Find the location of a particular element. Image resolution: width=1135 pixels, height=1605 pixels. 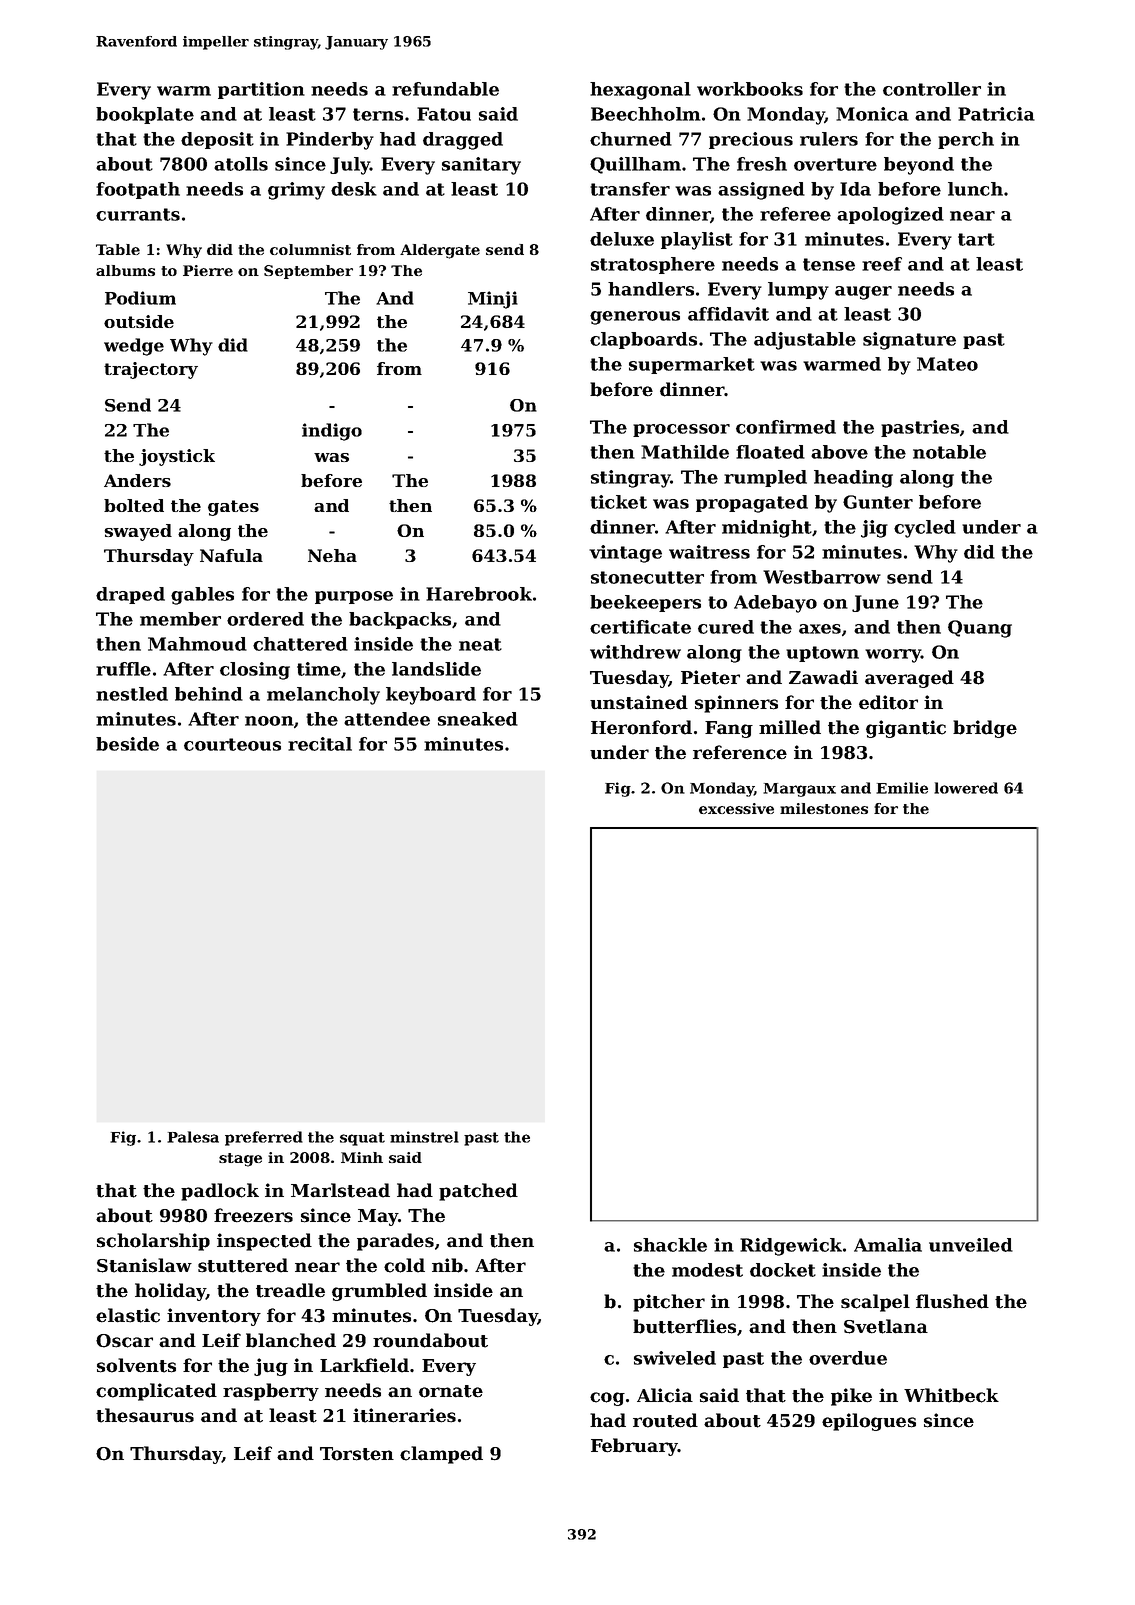

Mateo is located at coordinates (947, 364).
